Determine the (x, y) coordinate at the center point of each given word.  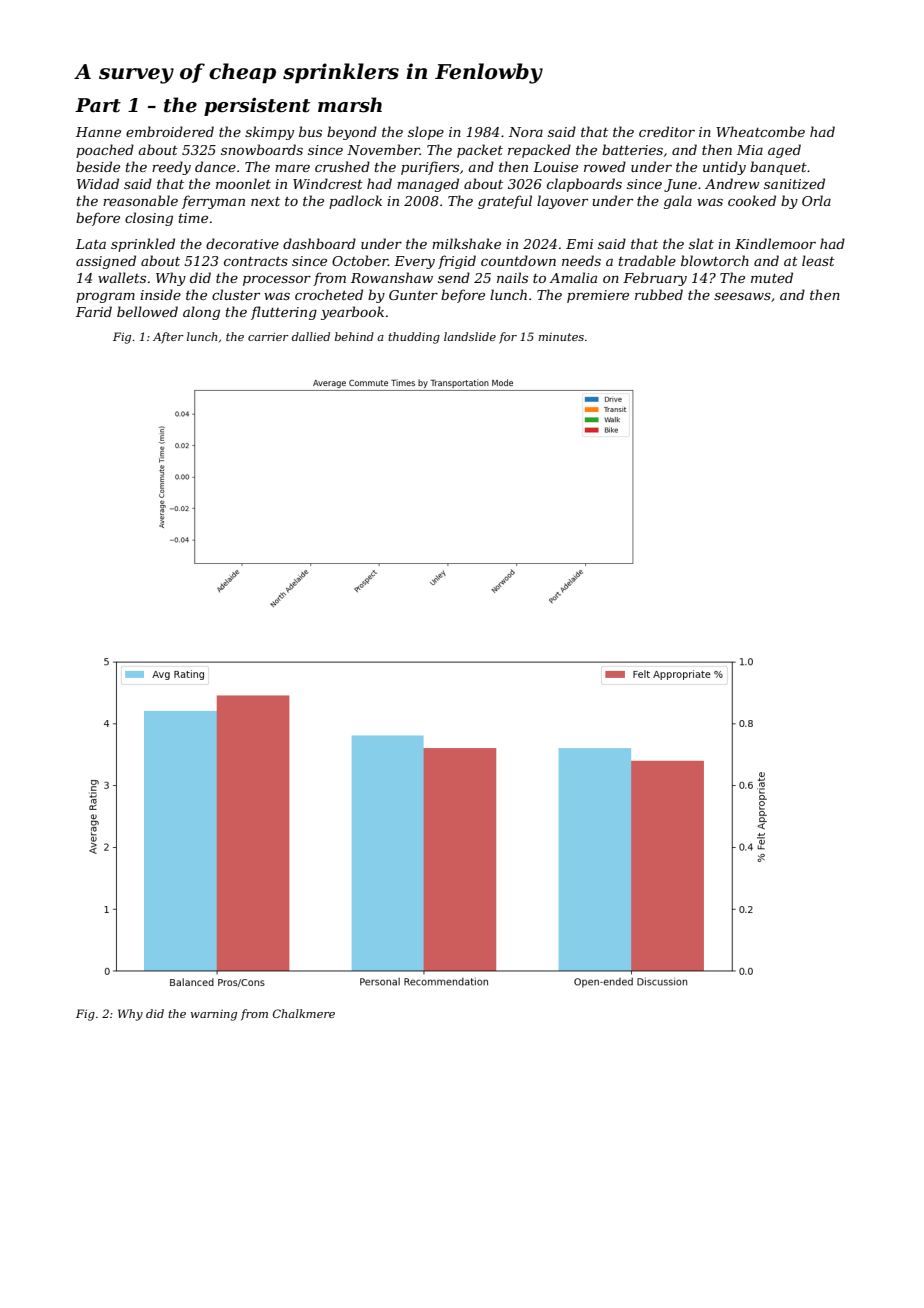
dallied (311, 336)
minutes (561, 337)
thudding (414, 338)
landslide (470, 336)
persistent (257, 106)
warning (214, 1015)
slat (701, 243)
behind (354, 336)
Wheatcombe (760, 131)
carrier (268, 336)
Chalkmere (304, 1013)
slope (426, 133)
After (168, 338)
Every (414, 262)
